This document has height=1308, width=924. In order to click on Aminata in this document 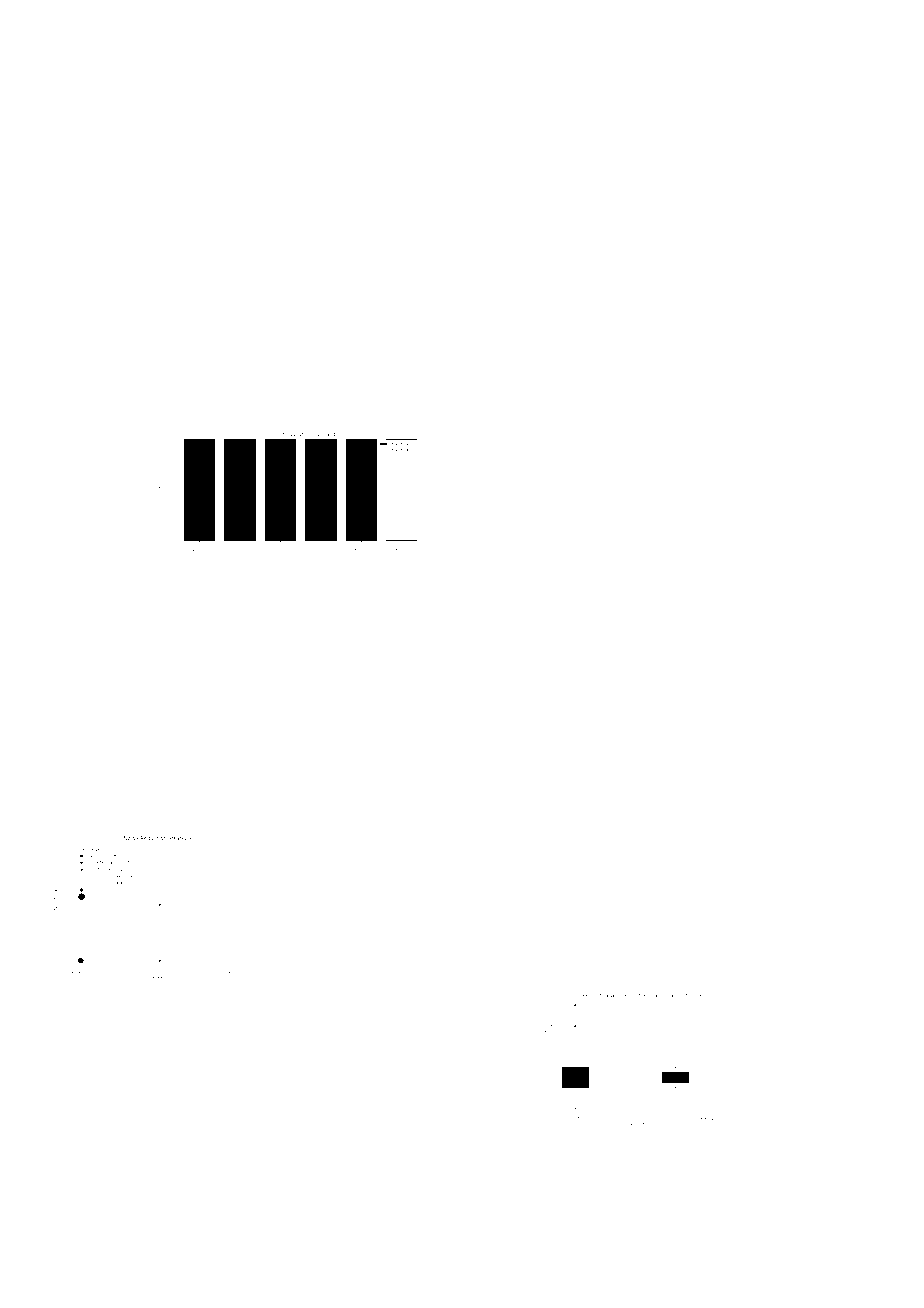, I will do `click(170, 336)`.
